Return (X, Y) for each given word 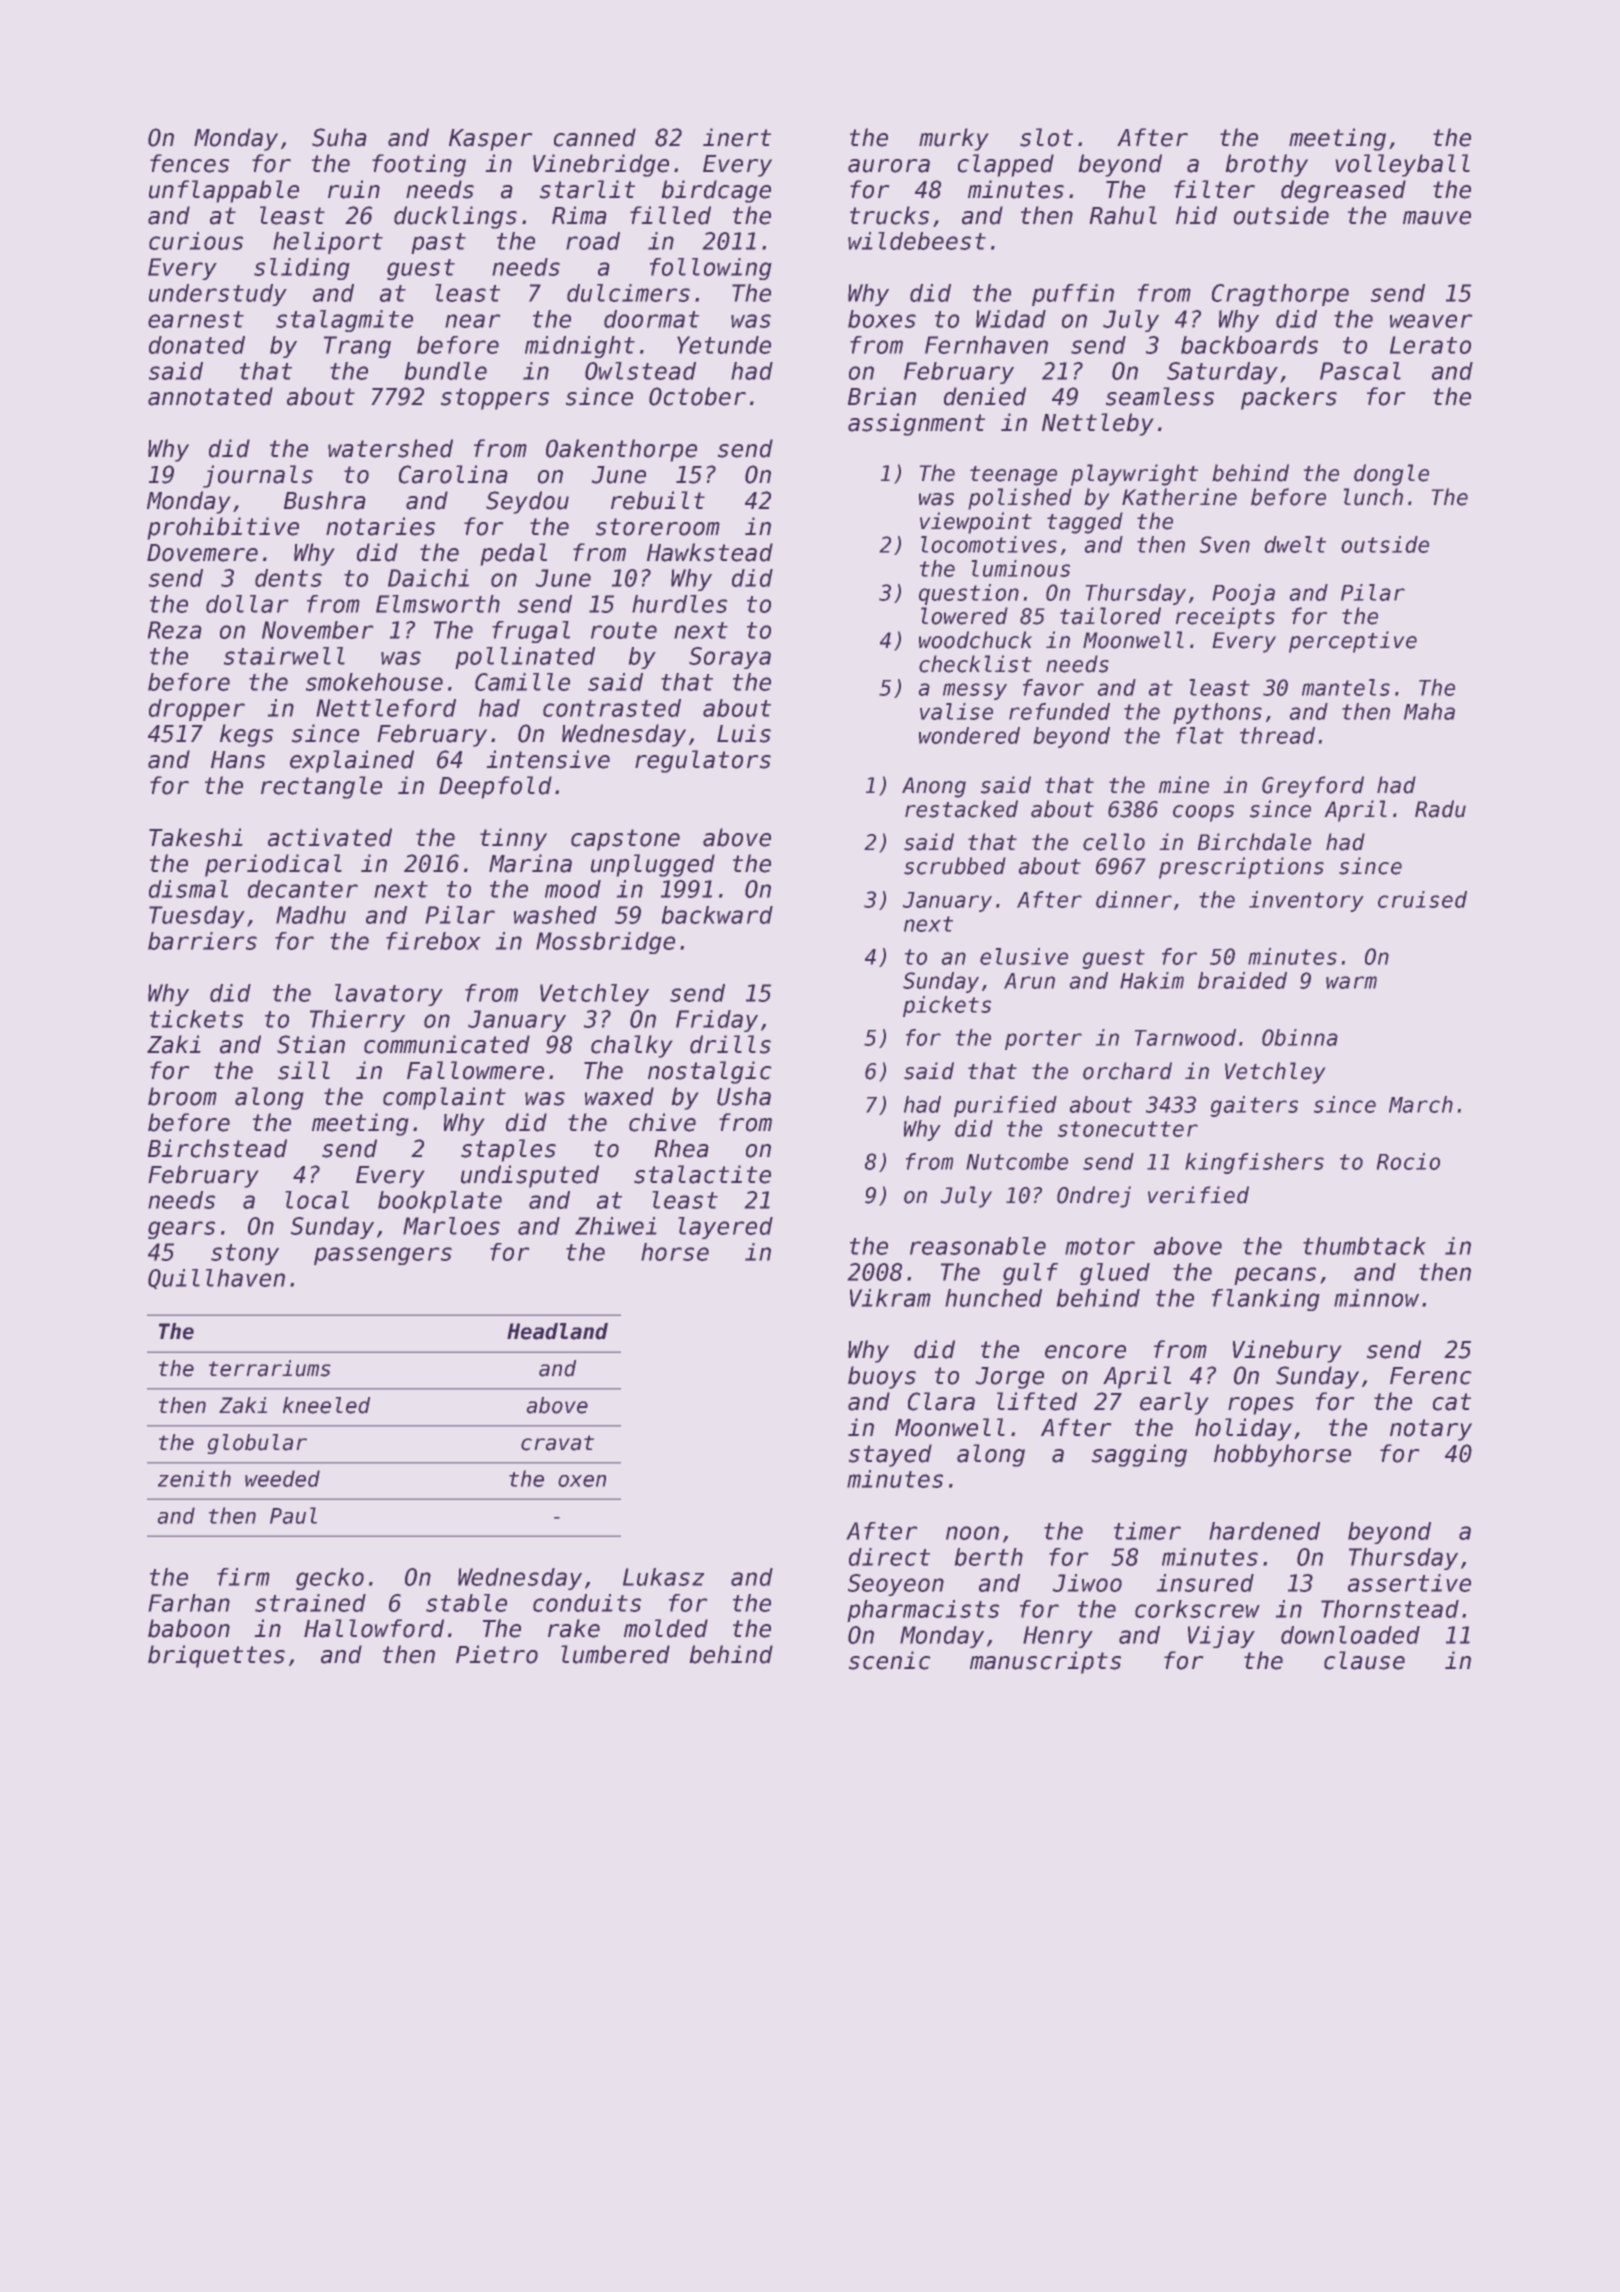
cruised (1422, 899)
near (473, 321)
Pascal (1360, 371)
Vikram (890, 1298)
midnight (580, 347)
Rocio (1408, 1161)
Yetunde (724, 345)
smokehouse (374, 682)
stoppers (495, 399)
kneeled (326, 1405)
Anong (934, 787)
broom (182, 1096)
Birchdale (1254, 842)
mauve (1437, 218)
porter (1043, 1040)
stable (466, 1603)
